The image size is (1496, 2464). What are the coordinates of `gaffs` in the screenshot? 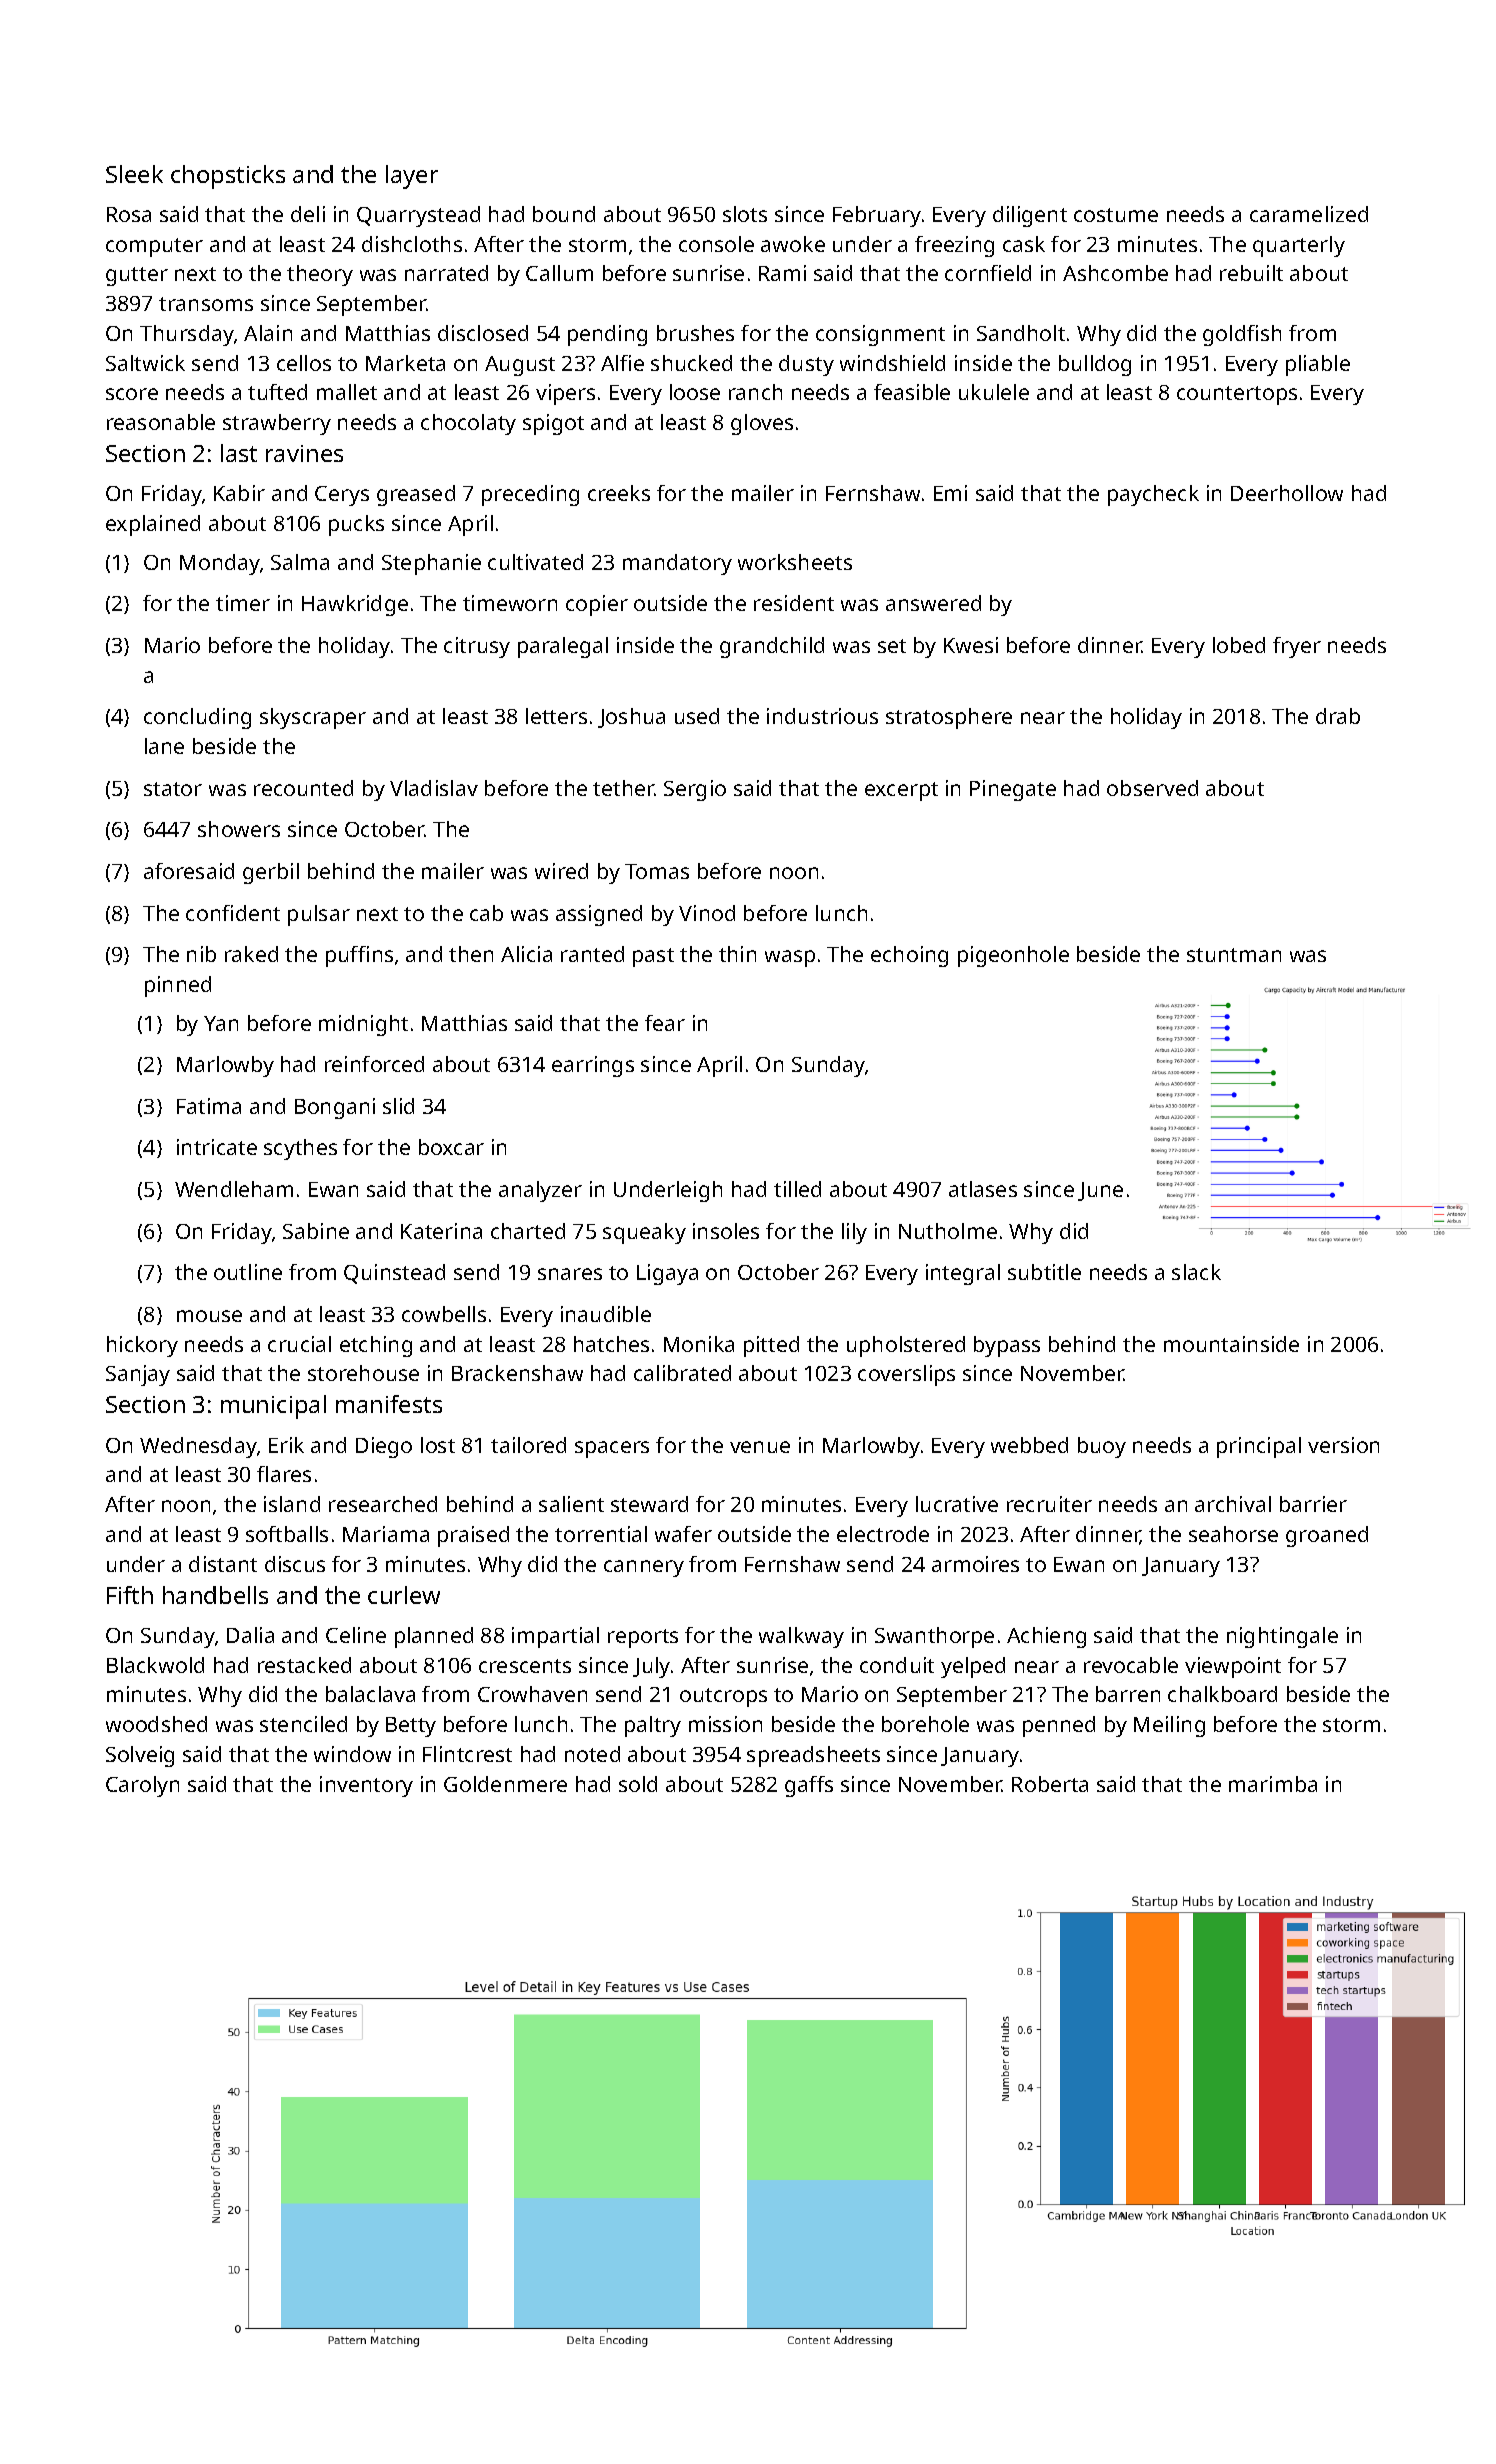 It's located at (809, 1786).
